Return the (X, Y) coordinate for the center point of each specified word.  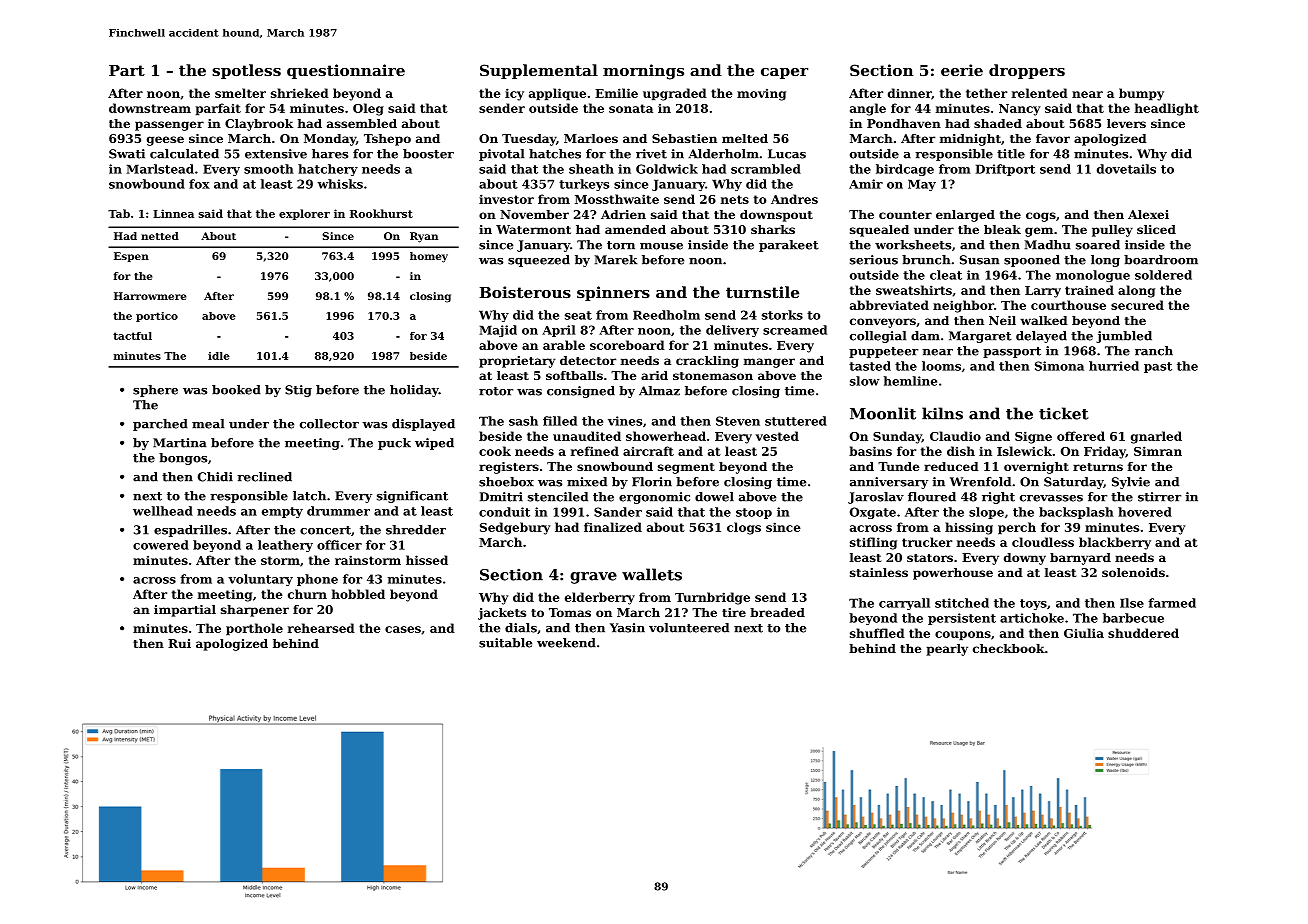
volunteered (689, 628)
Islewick (1024, 451)
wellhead (163, 511)
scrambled (766, 169)
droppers (1027, 71)
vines (625, 421)
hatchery (328, 170)
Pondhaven (904, 123)
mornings (643, 72)
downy (1025, 559)
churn (307, 594)
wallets (652, 574)
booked (236, 390)
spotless (246, 71)
